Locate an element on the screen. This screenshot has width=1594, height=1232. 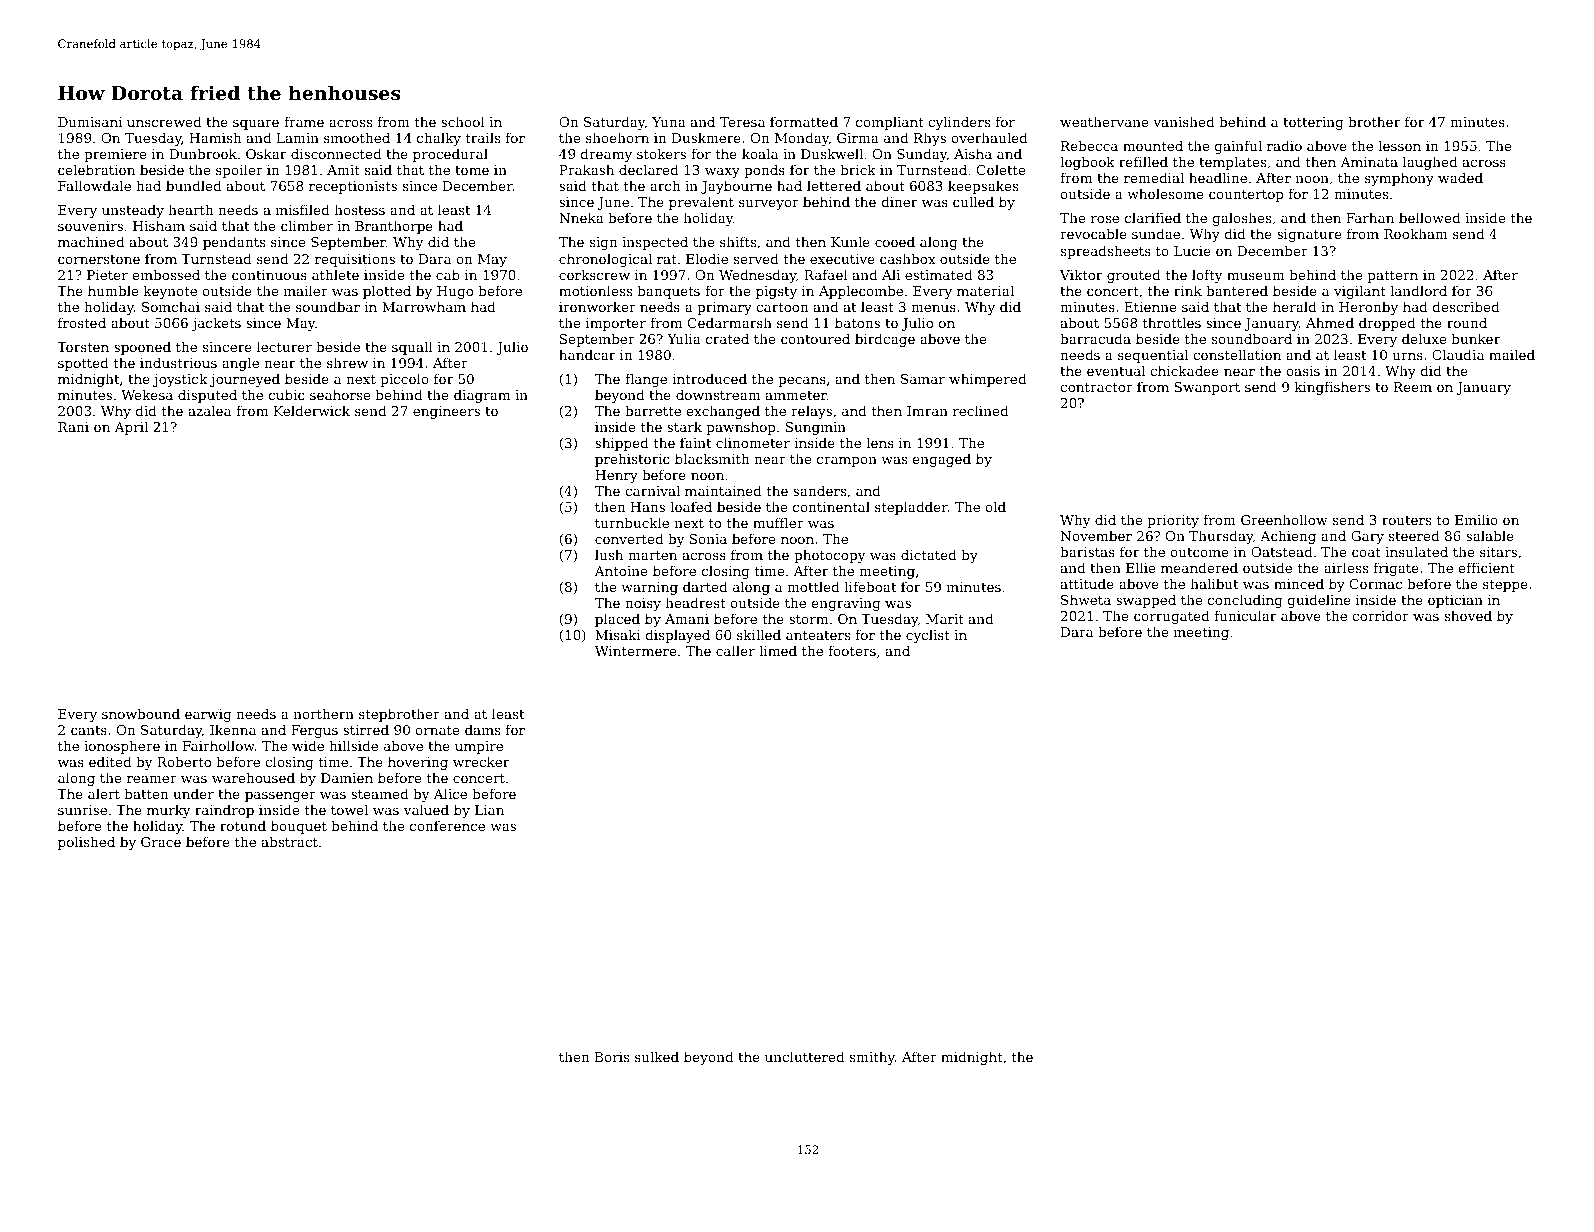
tottering is located at coordinates (1313, 123).
